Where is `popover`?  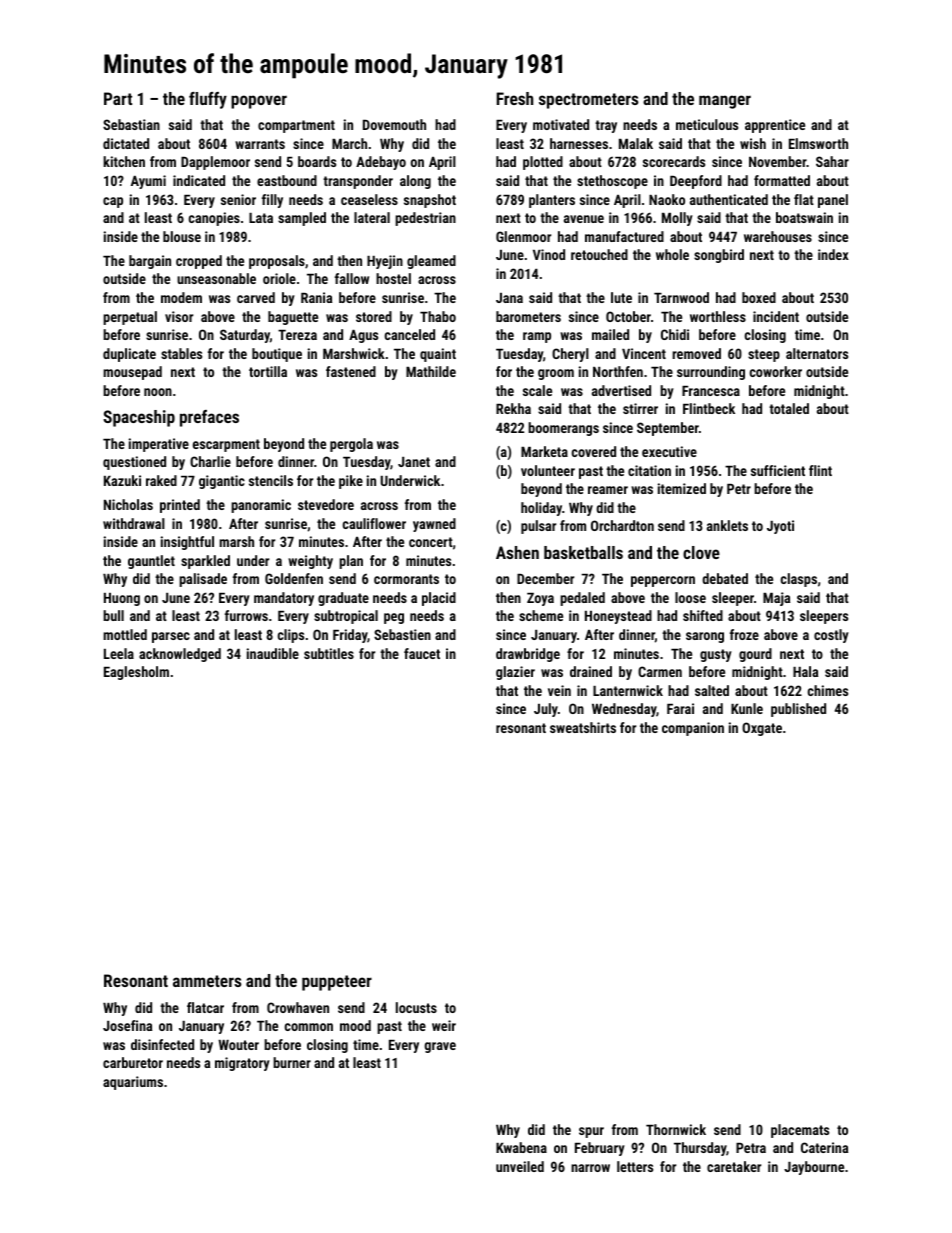
popover is located at coordinates (259, 102).
